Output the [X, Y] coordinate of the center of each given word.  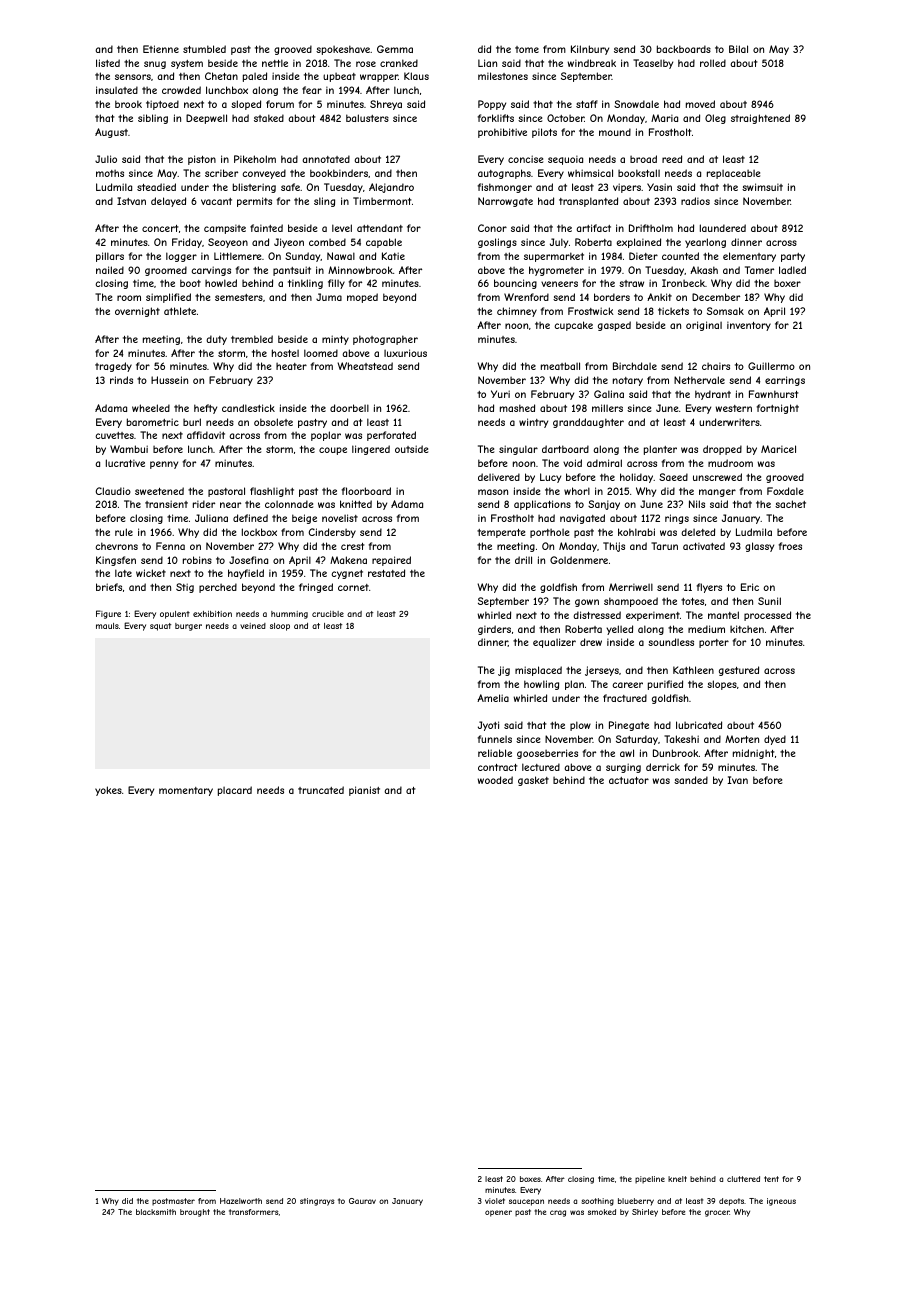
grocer [717, 1213]
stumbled [204, 49]
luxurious [405, 353]
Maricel [778, 449]
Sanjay [604, 505]
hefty [205, 409]
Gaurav [362, 1201]
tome [527, 49]
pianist [364, 791]
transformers [254, 1212]
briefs [109, 587]
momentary [186, 791]
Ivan [737, 780]
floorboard [366, 491]
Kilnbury [590, 50]
